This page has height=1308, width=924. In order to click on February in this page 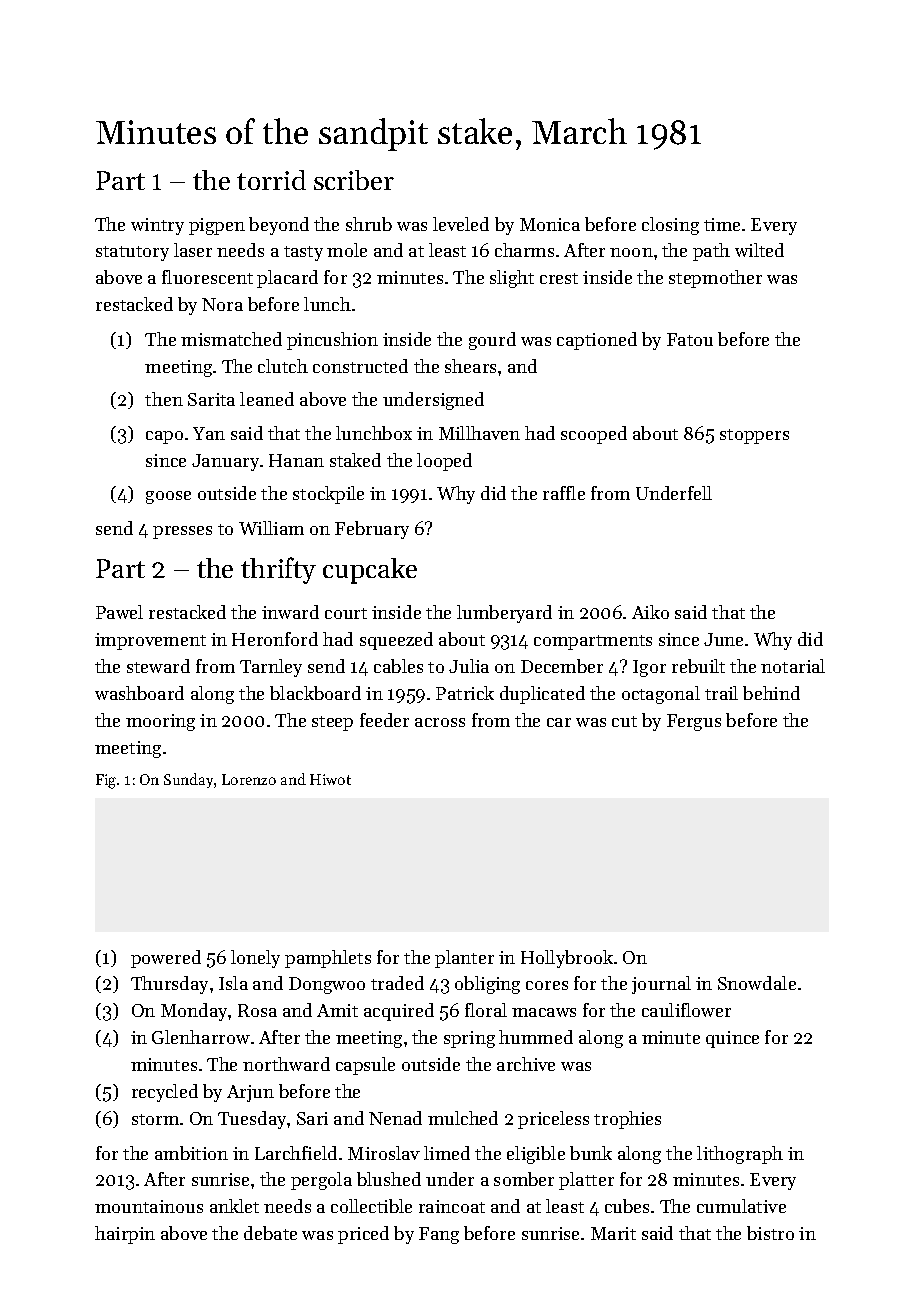, I will do `click(372, 530)`.
